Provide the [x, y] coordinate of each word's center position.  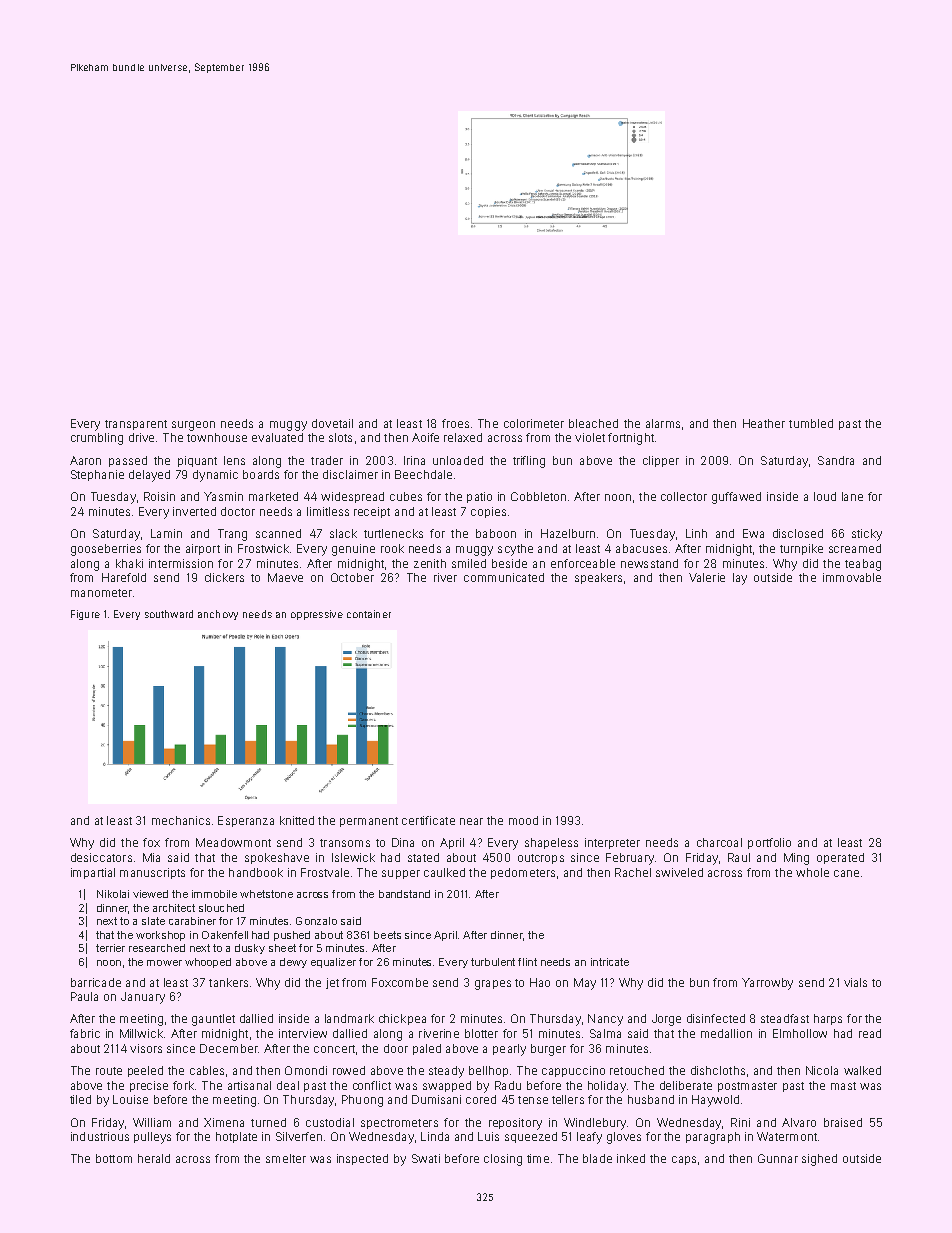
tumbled [811, 423]
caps [684, 1160]
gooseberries [106, 550]
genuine [353, 550]
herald [154, 1158]
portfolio [769, 843]
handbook [256, 872]
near [471, 821]
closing [503, 1160]
